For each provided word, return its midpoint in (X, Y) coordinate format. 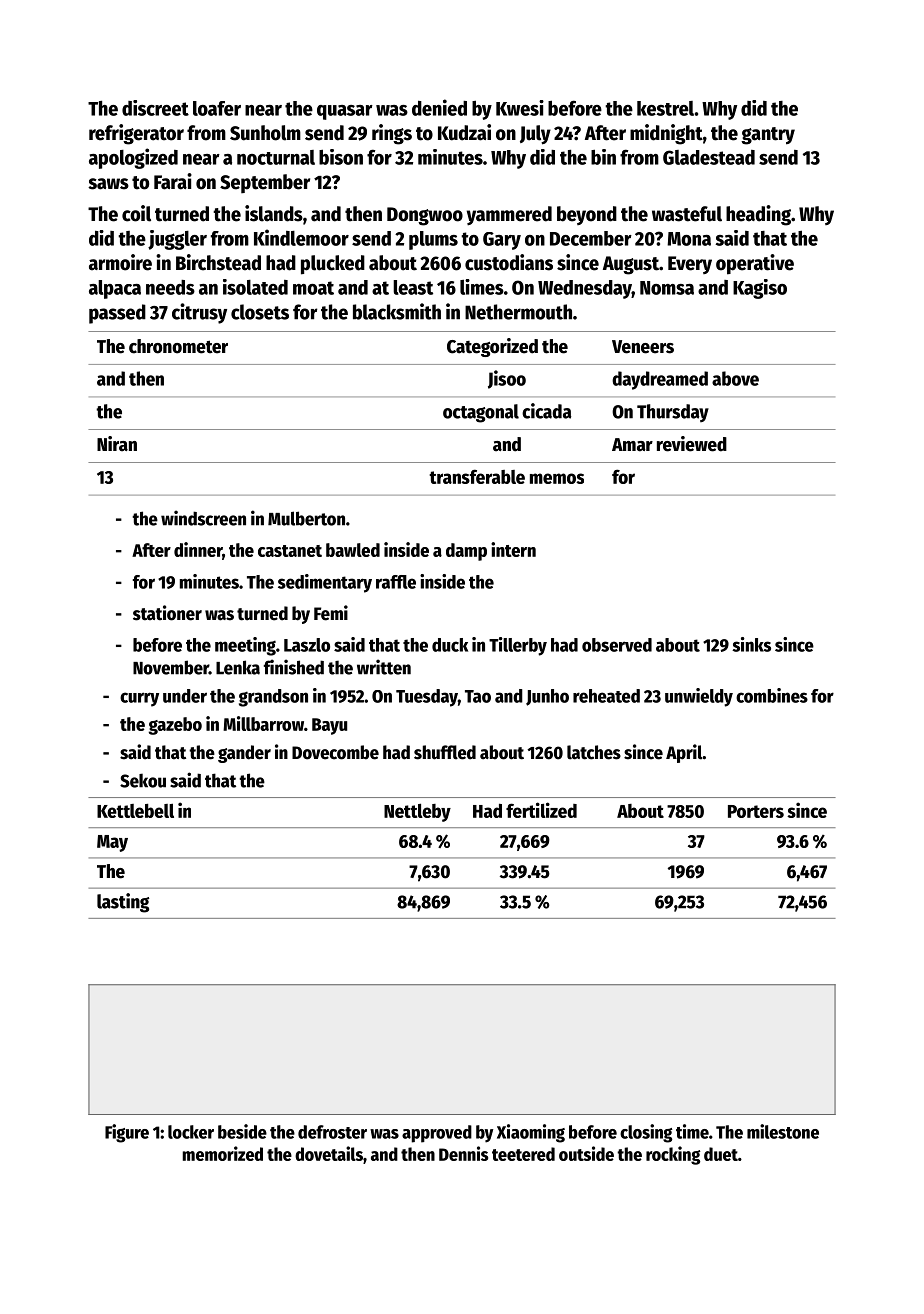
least (413, 287)
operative (755, 264)
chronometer (178, 346)
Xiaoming (531, 1133)
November (171, 667)
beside (242, 1131)
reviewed (692, 444)
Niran (117, 444)
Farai (173, 181)
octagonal (481, 413)
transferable (477, 476)
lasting (123, 903)
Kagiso (760, 289)
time (692, 1131)
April (684, 753)
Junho (547, 697)
